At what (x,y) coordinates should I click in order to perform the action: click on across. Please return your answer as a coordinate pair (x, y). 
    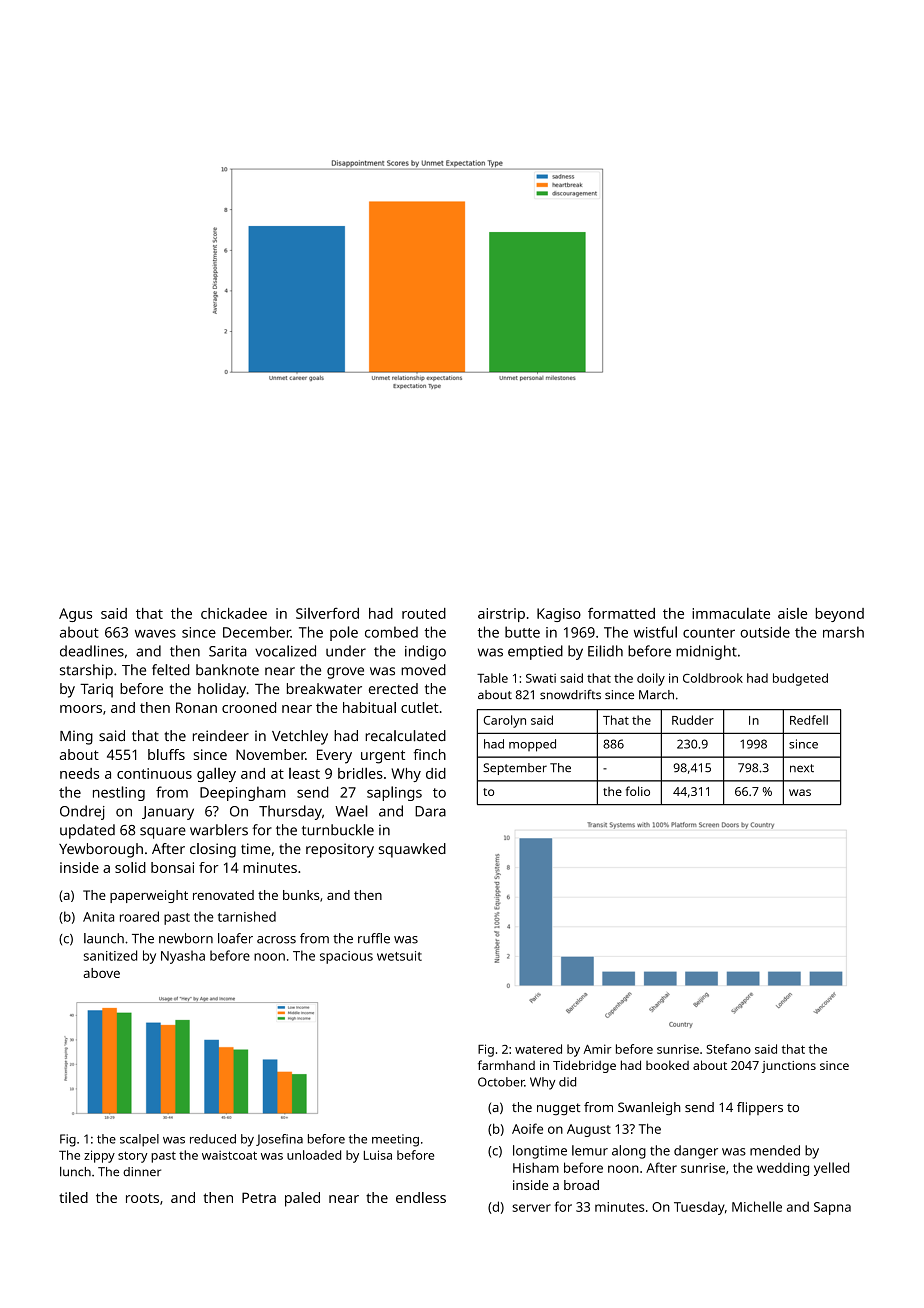
    Looking at the image, I should click on (276, 940).
